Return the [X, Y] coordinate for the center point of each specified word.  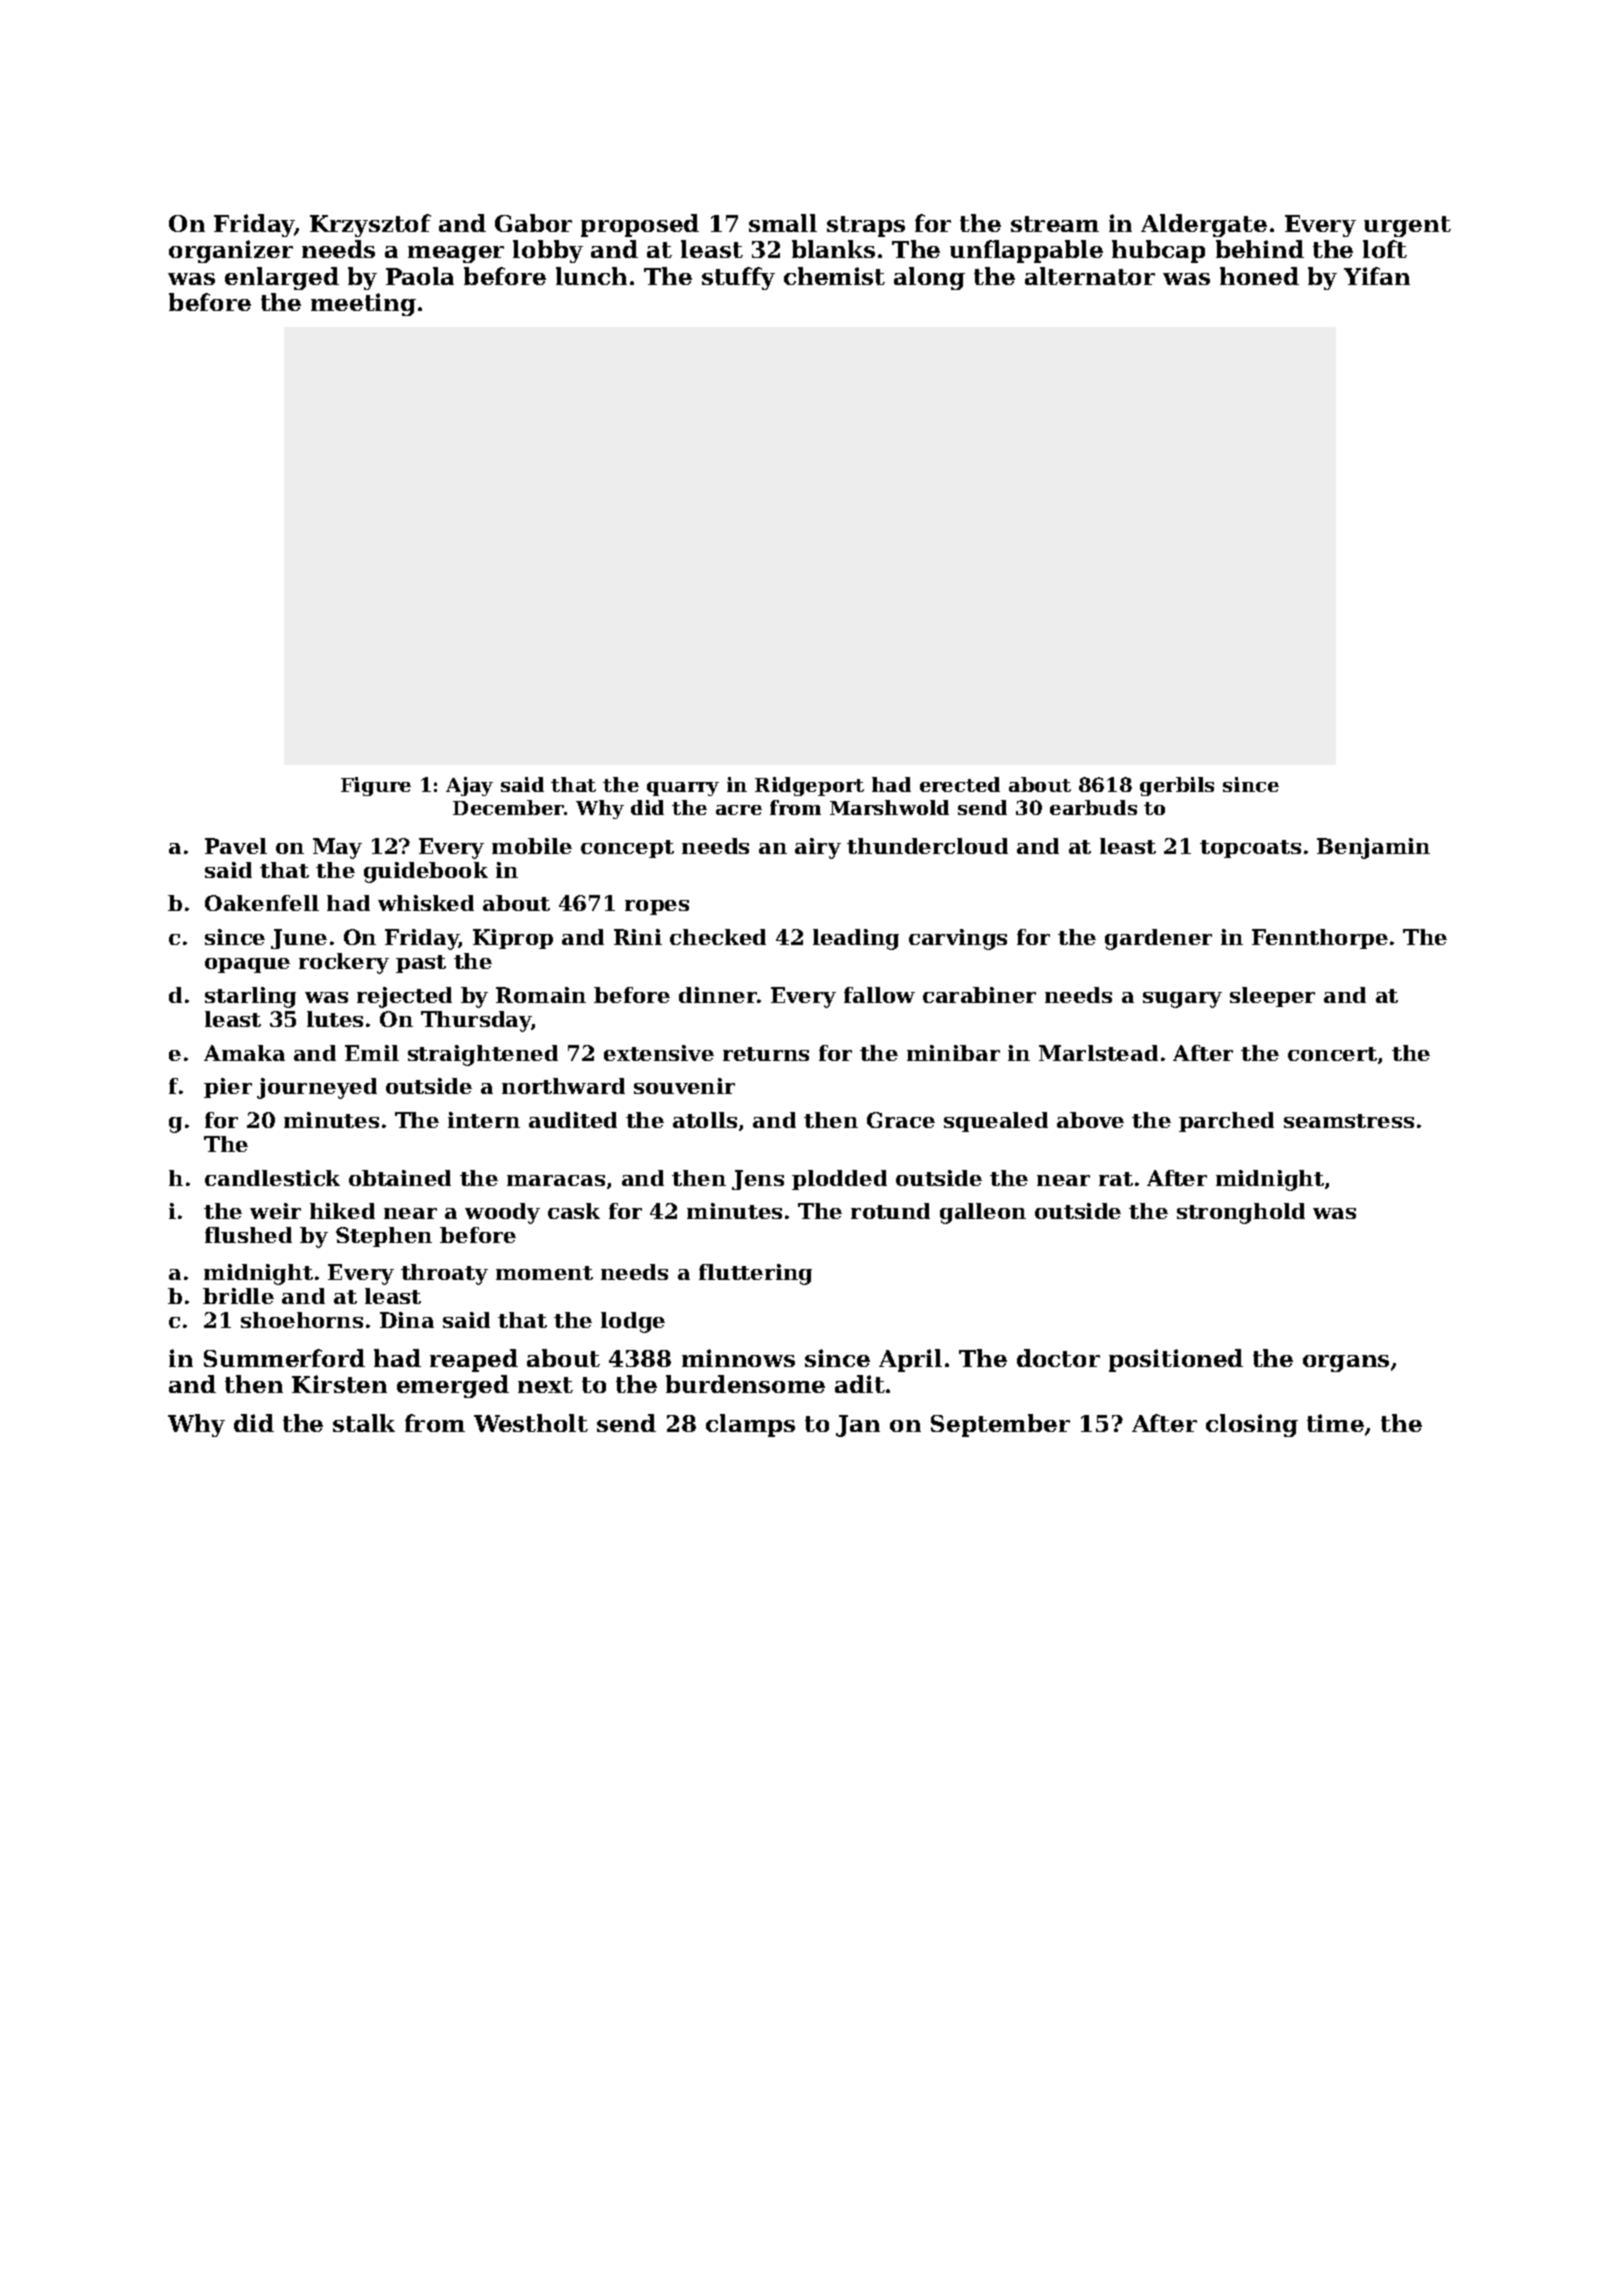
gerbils [1177, 786]
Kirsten [339, 1384]
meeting [363, 304]
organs [1346, 1363]
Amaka [244, 1053]
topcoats [1250, 849]
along [929, 278]
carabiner [979, 995]
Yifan [1377, 276]
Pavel [236, 846]
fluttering [755, 1274]
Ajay [469, 786]
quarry [683, 789]
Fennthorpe [1320, 939]
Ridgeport [809, 786]
